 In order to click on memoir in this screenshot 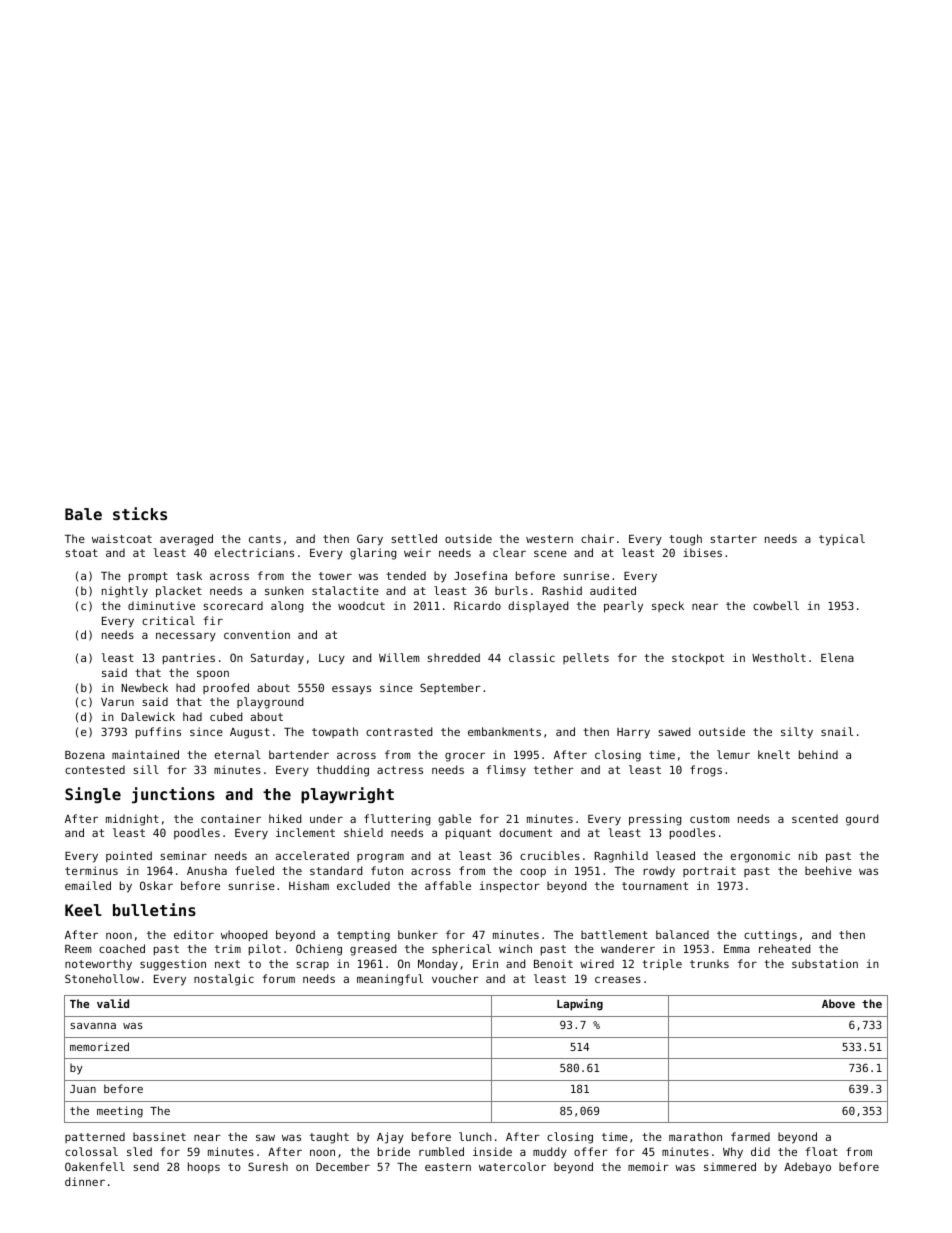, I will do `click(648, 1166)`.
